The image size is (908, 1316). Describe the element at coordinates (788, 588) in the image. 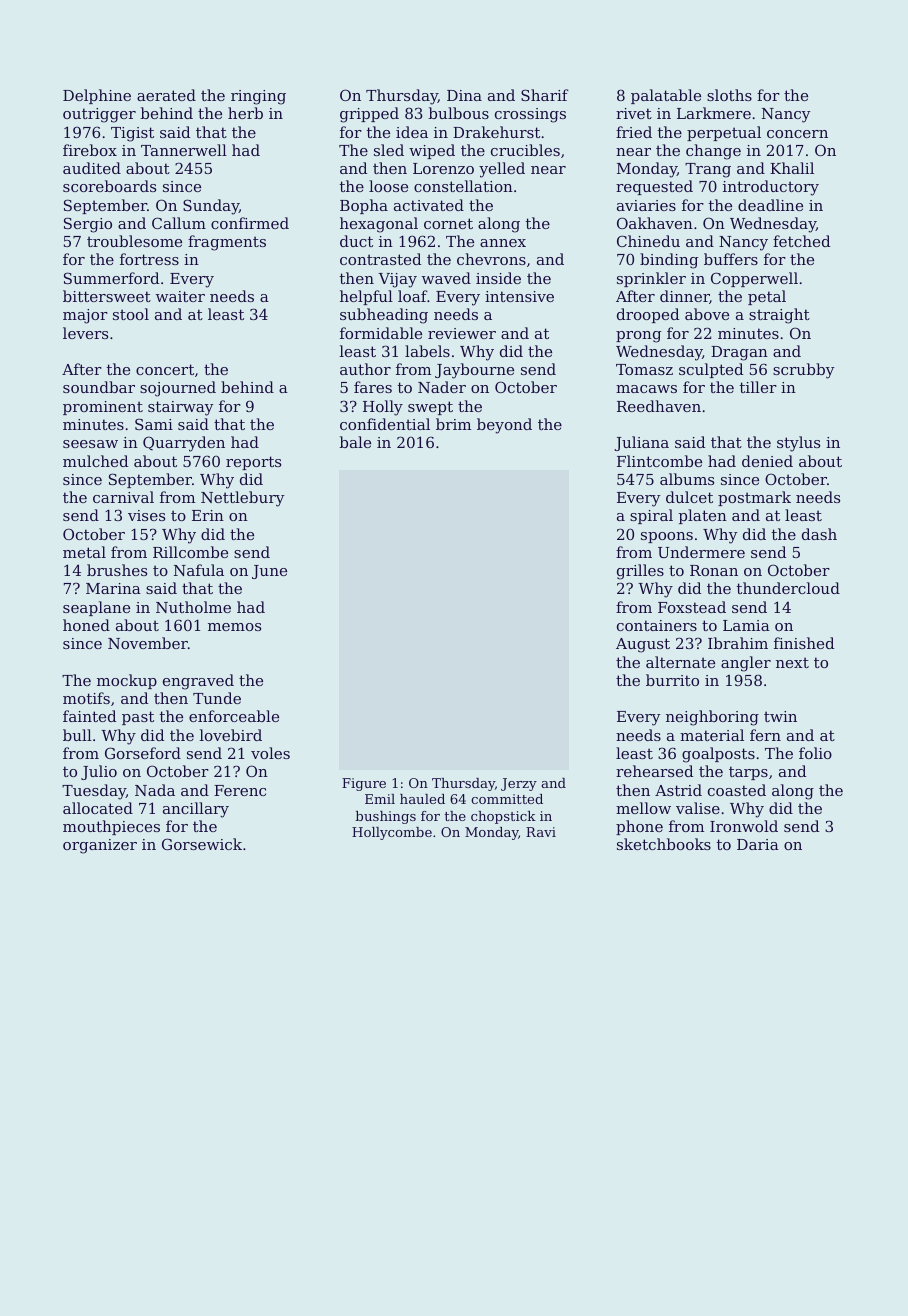

I see `thundercloud` at that location.
